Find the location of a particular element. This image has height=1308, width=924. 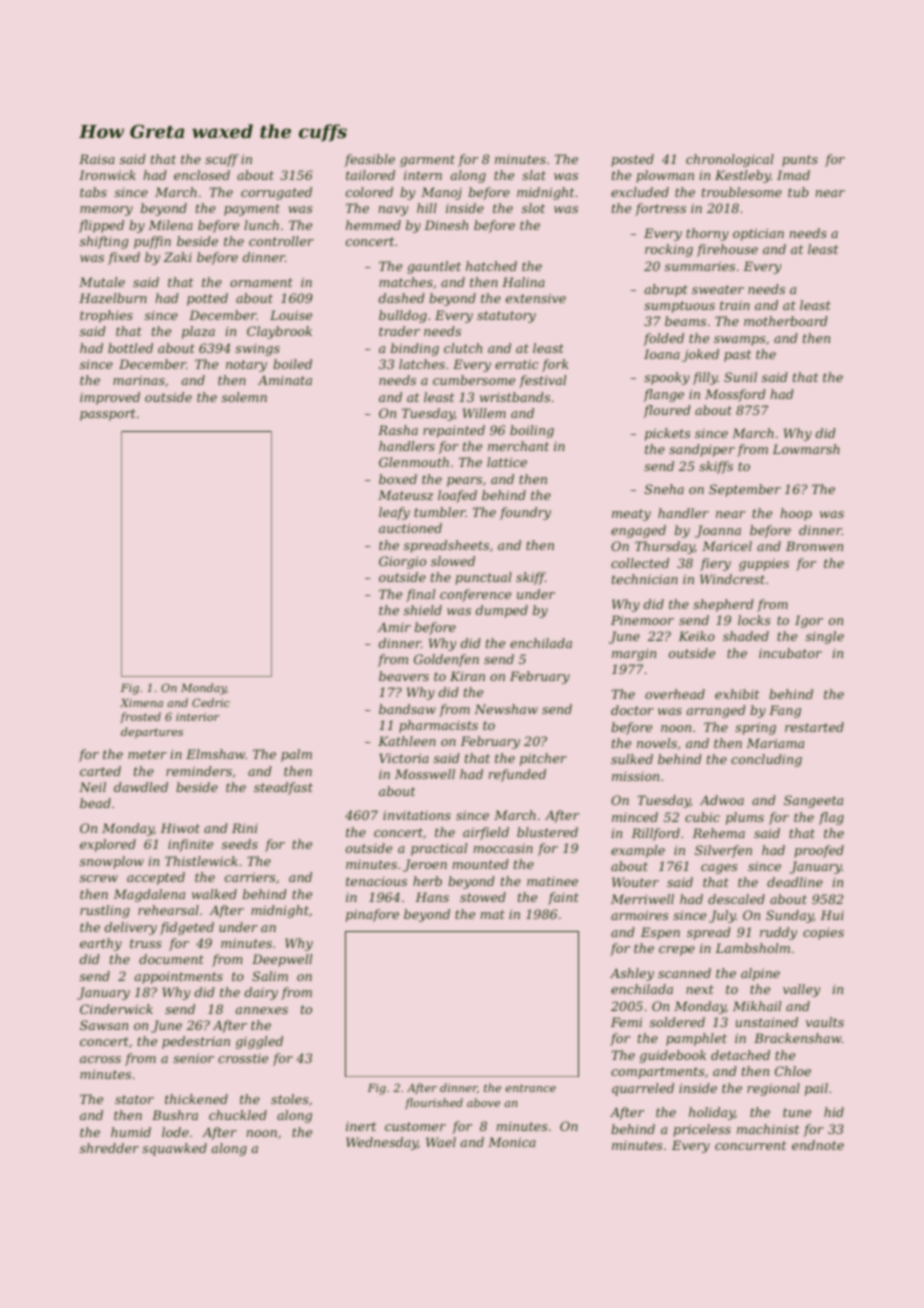

palm is located at coordinates (296, 755).
